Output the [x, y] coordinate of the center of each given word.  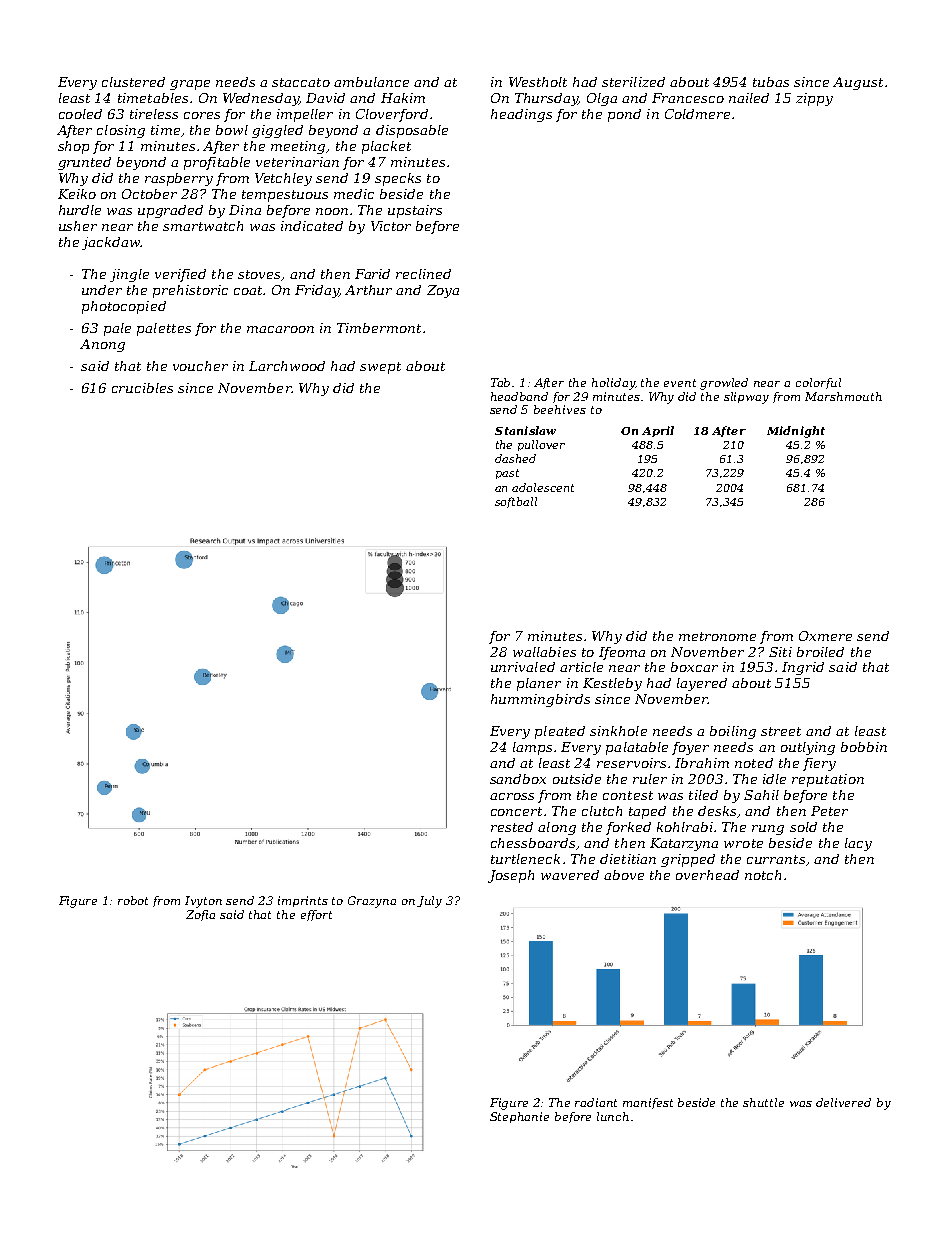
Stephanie [519, 1117]
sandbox [518, 779]
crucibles [142, 388]
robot [133, 900]
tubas [771, 82]
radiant [596, 1102]
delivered [843, 1102]
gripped [688, 860]
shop [73, 147]
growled [724, 384]
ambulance [371, 82]
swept [380, 368]
